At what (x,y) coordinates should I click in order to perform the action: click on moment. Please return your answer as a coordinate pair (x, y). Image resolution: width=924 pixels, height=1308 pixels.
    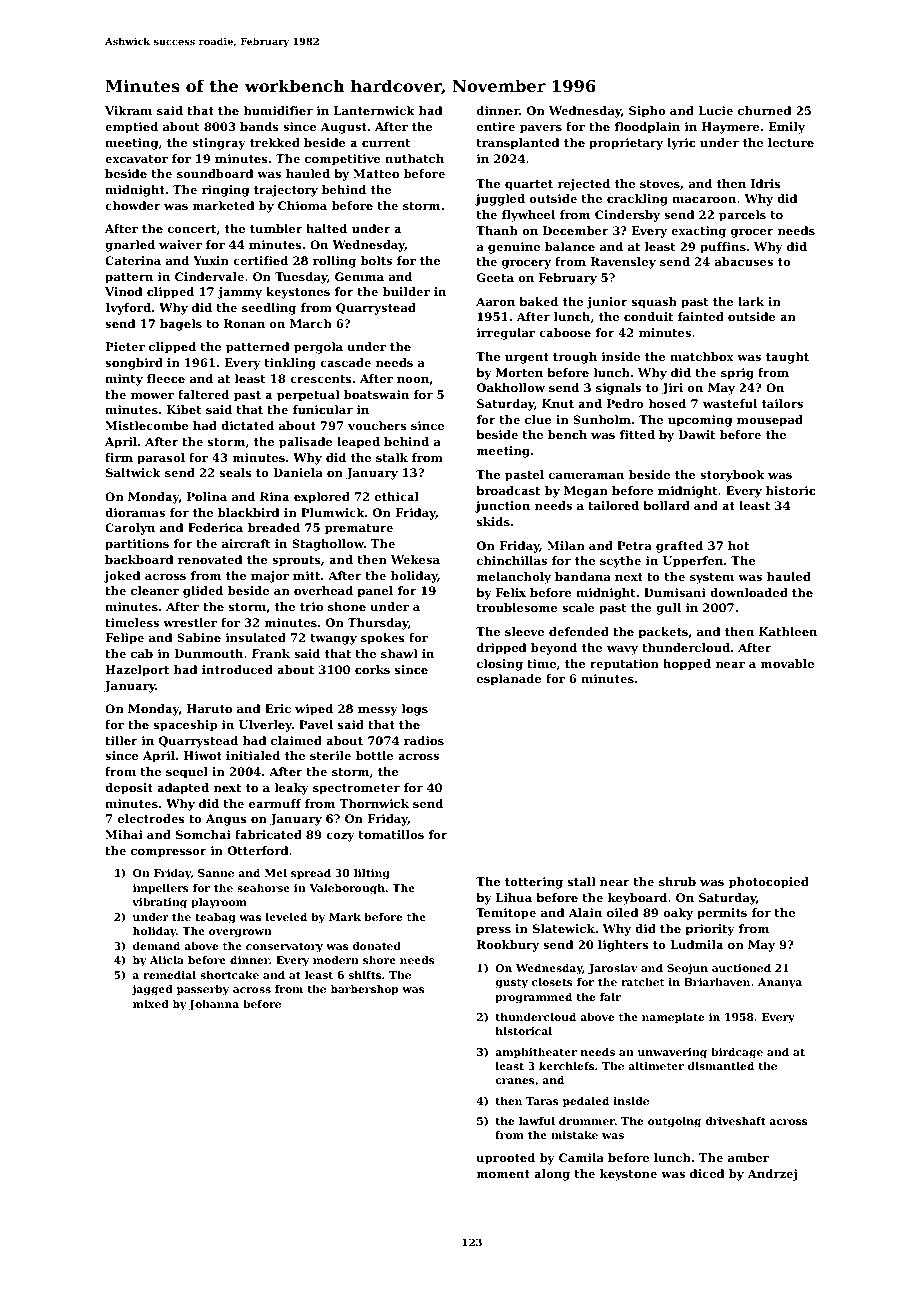
    Looking at the image, I should click on (503, 1174).
